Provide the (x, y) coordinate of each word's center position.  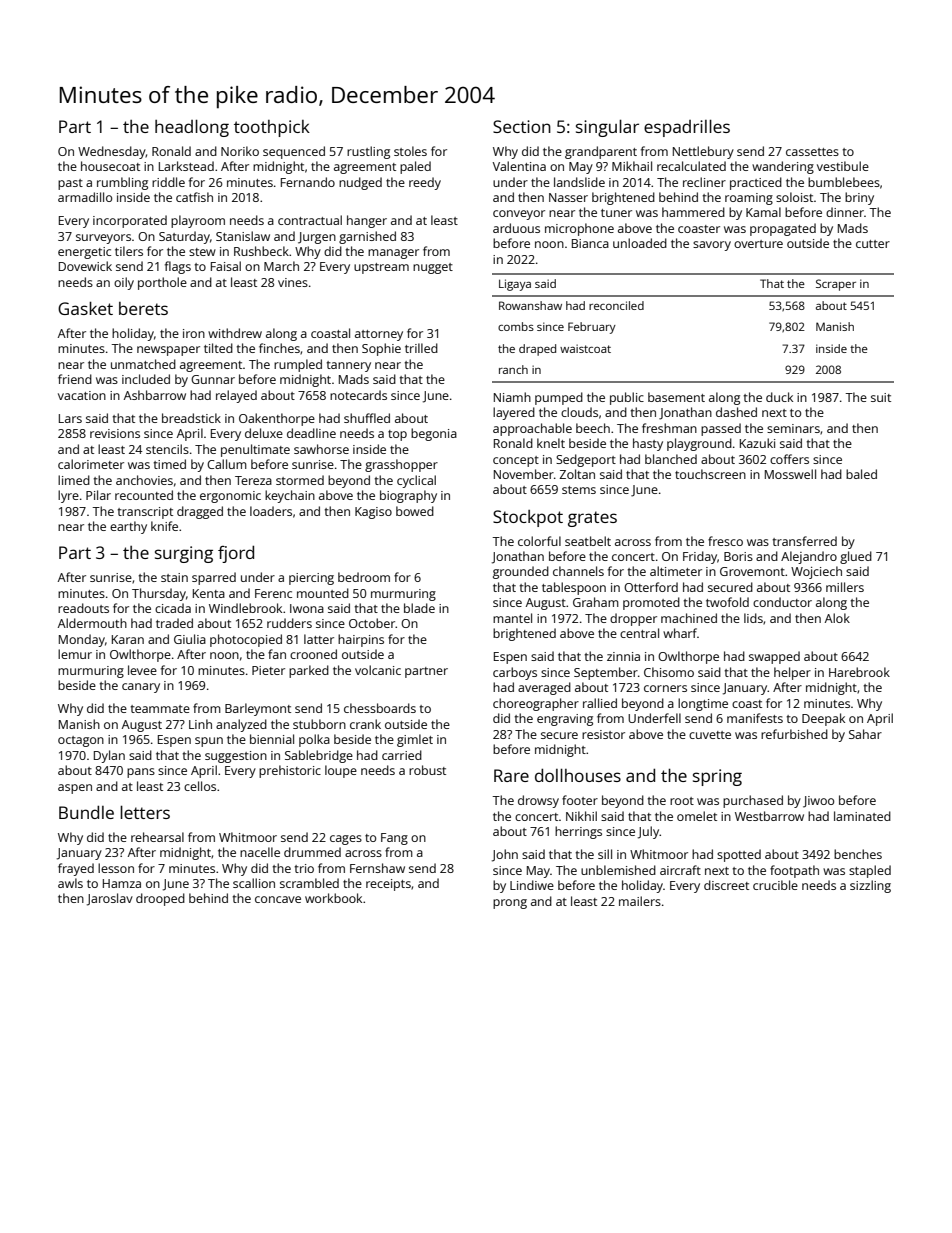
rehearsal (157, 837)
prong (510, 904)
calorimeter (91, 464)
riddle (168, 182)
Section (522, 126)
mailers (640, 901)
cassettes (812, 152)
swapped (774, 657)
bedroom (364, 577)
